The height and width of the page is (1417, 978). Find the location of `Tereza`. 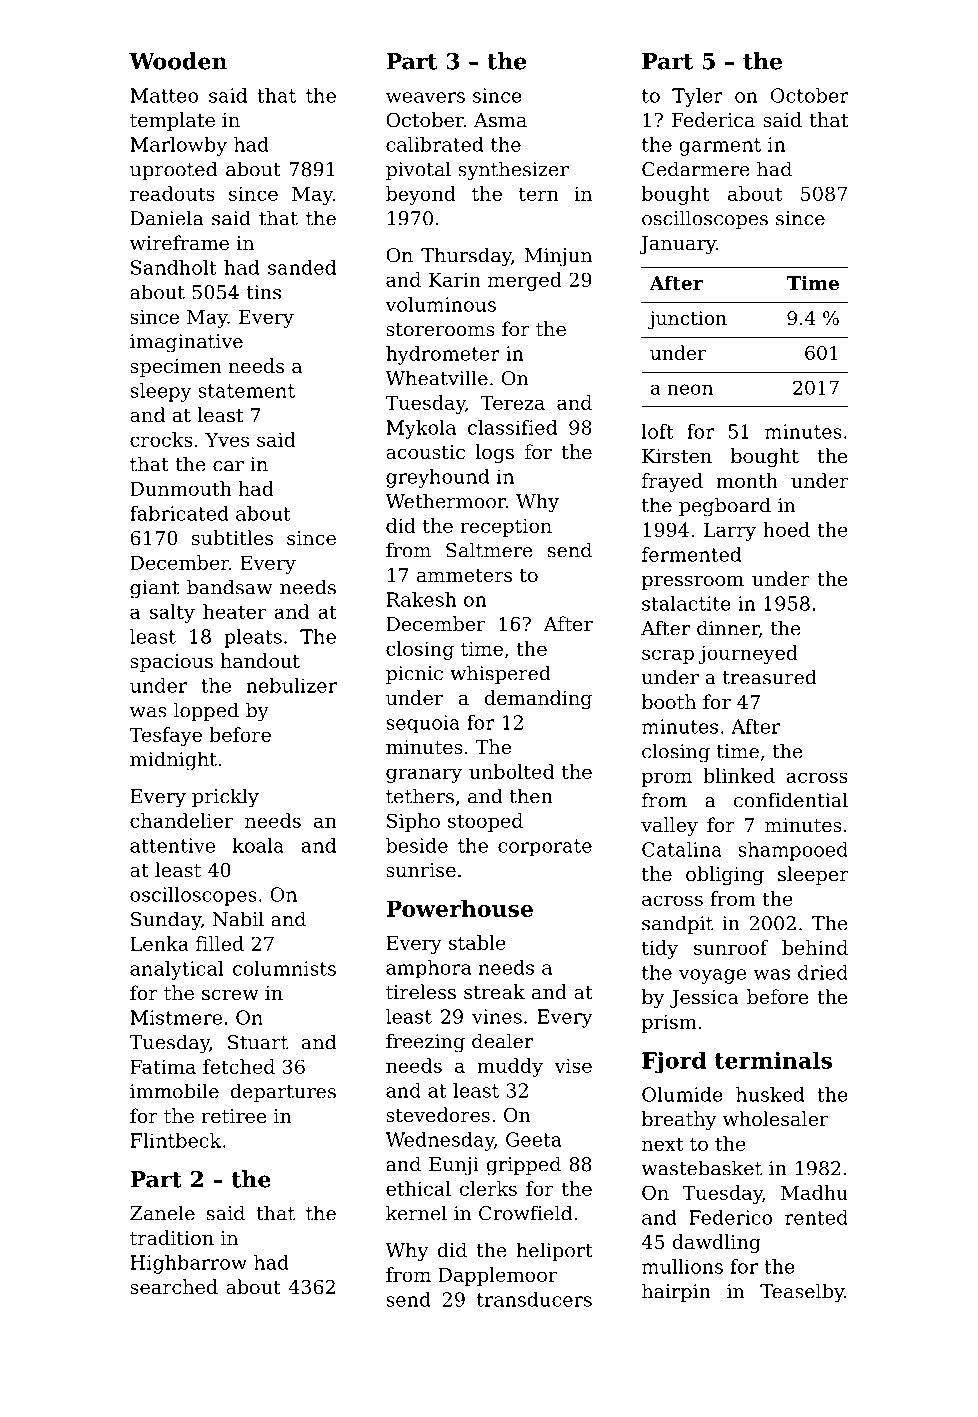

Tereza is located at coordinates (513, 402).
